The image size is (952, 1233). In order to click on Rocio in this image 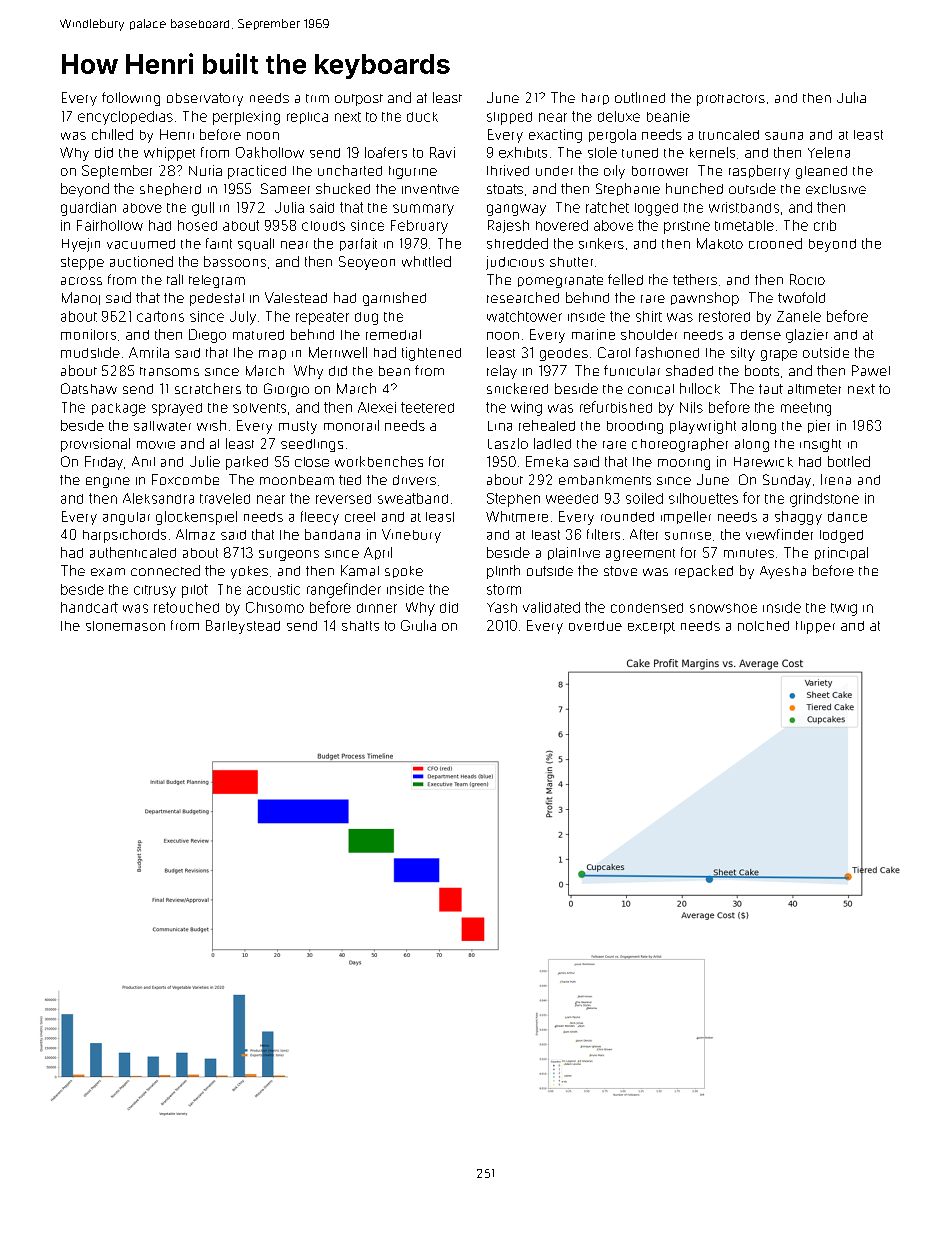, I will do `click(807, 279)`.
